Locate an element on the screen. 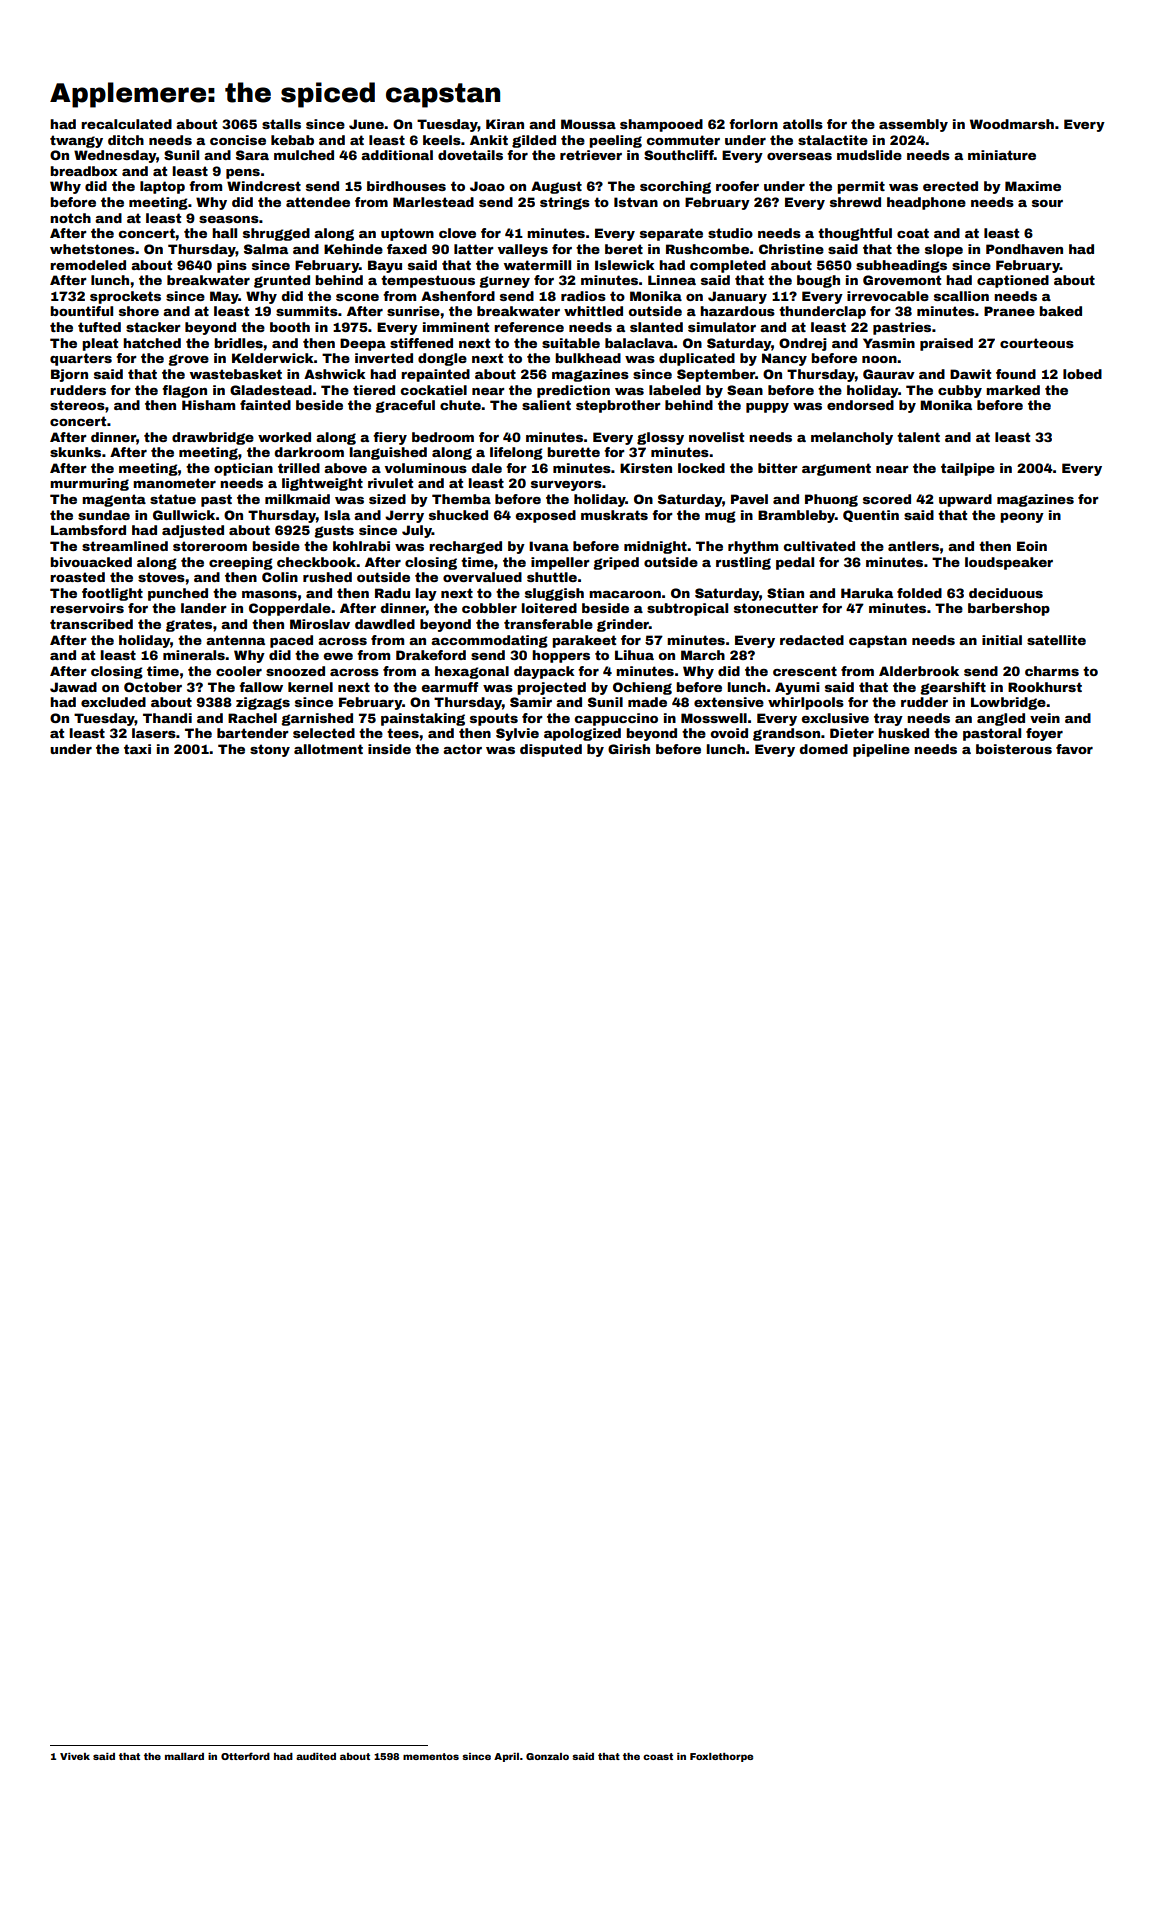 Image resolution: width=1158 pixels, height=1907 pixels. April is located at coordinates (506, 1757).
